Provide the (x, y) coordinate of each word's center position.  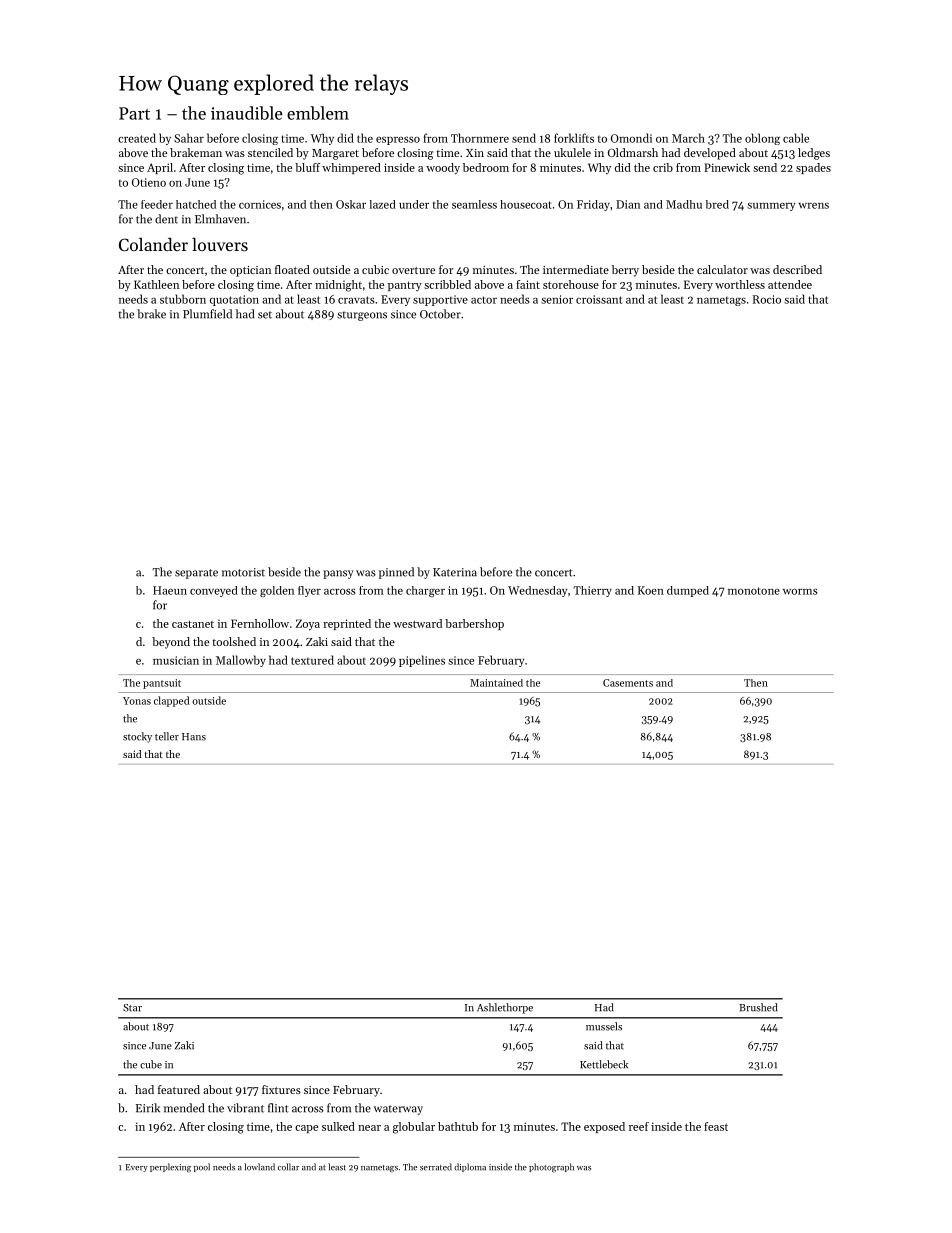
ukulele (572, 152)
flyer (309, 591)
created (137, 138)
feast (716, 1126)
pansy (338, 574)
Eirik (148, 1108)
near (369, 1128)
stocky (137, 737)
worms (800, 592)
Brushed (758, 1007)
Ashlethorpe (505, 1008)
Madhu (684, 204)
